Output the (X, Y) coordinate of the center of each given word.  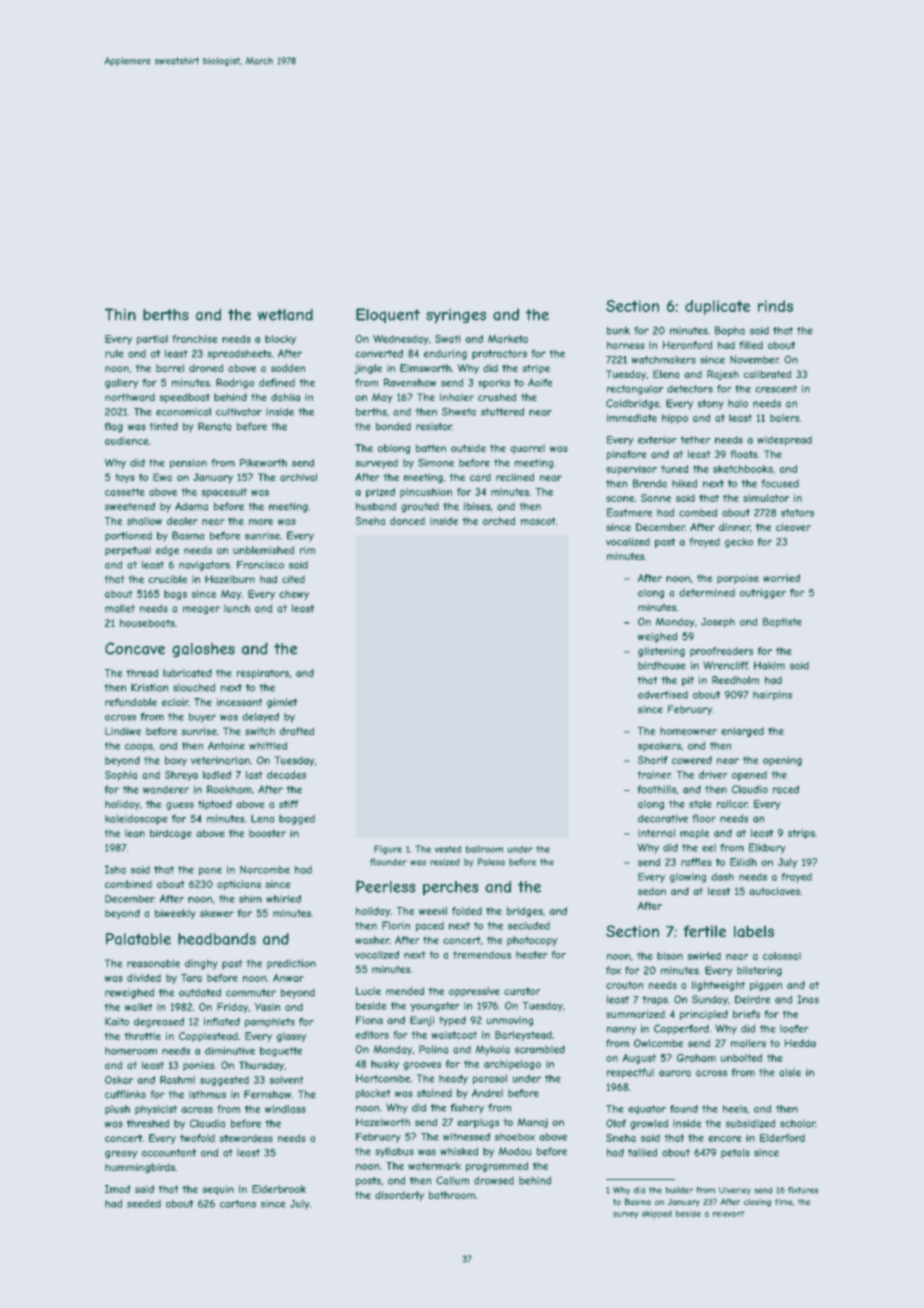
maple (694, 834)
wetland (285, 315)
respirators (263, 674)
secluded (529, 926)
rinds (775, 306)
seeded (144, 1204)
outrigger (763, 594)
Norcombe (265, 870)
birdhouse (661, 665)
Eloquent (388, 315)
